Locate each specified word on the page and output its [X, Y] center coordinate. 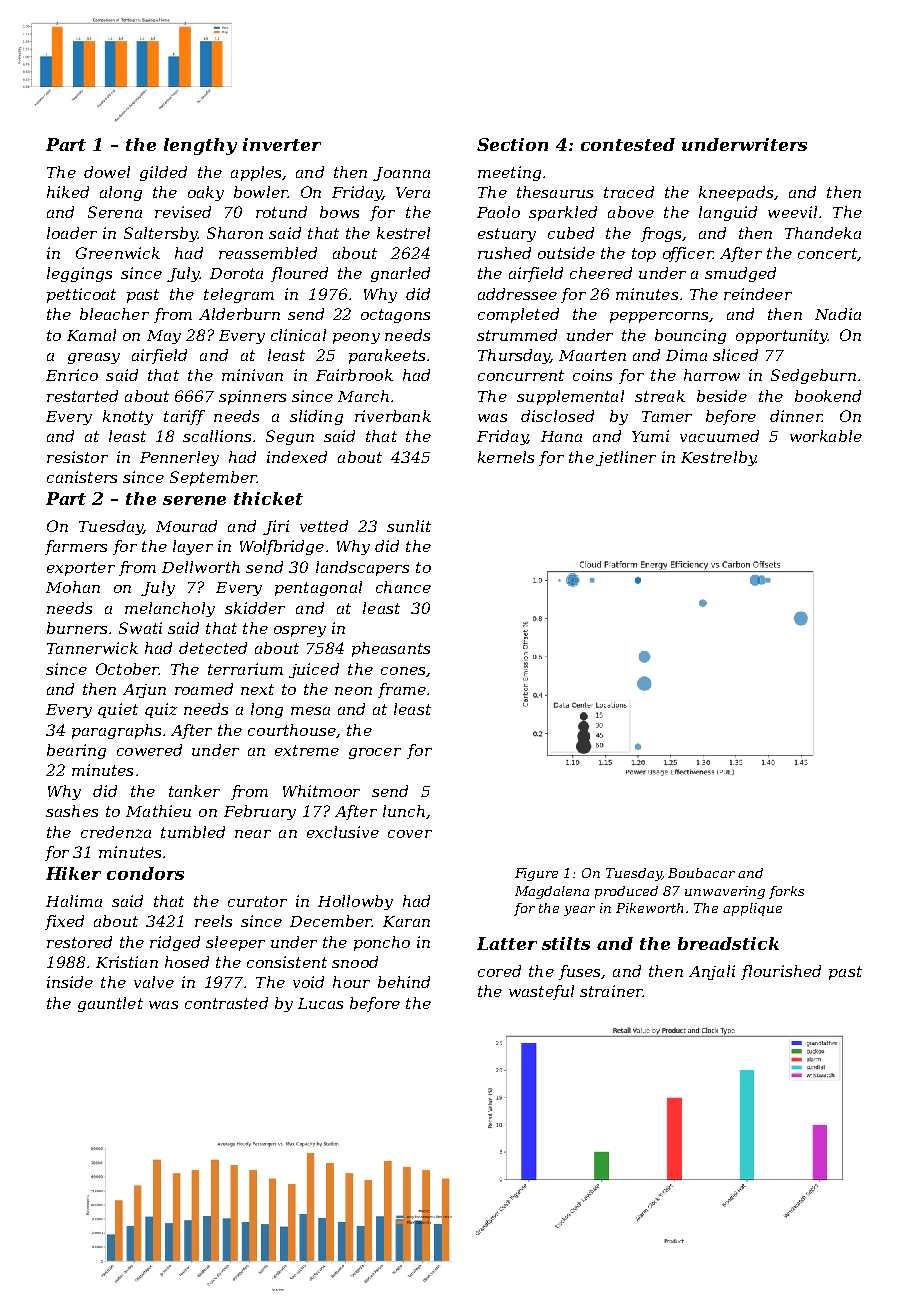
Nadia [838, 314]
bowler [261, 192]
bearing [76, 751]
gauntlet [110, 1004]
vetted [324, 526]
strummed [517, 335]
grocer [375, 753]
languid [728, 213]
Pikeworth [649, 908]
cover [410, 834]
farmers [76, 547]
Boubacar [701, 873]
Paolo [498, 212]
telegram [239, 295]
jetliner [626, 458]
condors [145, 873]
